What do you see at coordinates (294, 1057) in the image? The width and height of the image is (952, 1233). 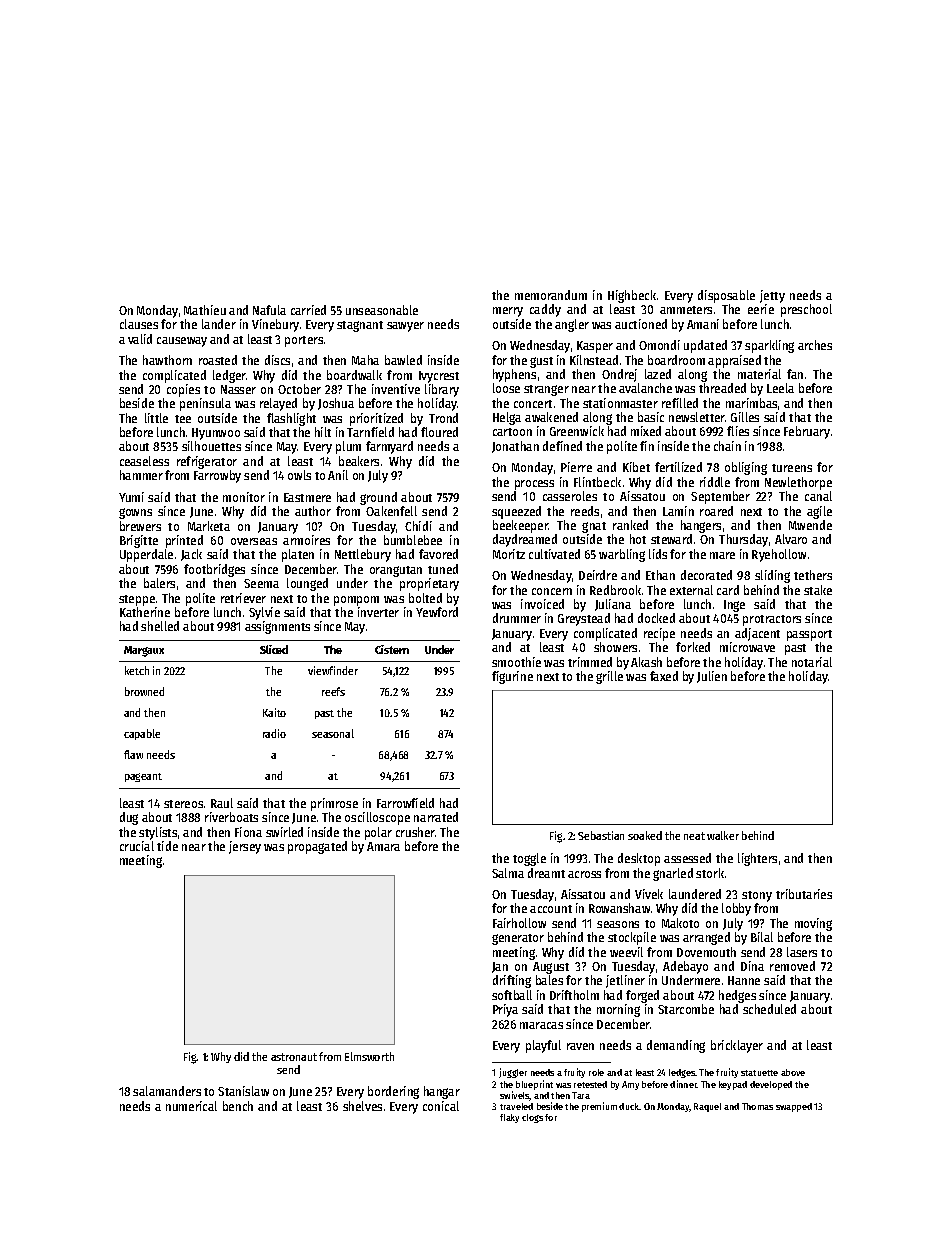 I see `astronaut` at bounding box center [294, 1057].
